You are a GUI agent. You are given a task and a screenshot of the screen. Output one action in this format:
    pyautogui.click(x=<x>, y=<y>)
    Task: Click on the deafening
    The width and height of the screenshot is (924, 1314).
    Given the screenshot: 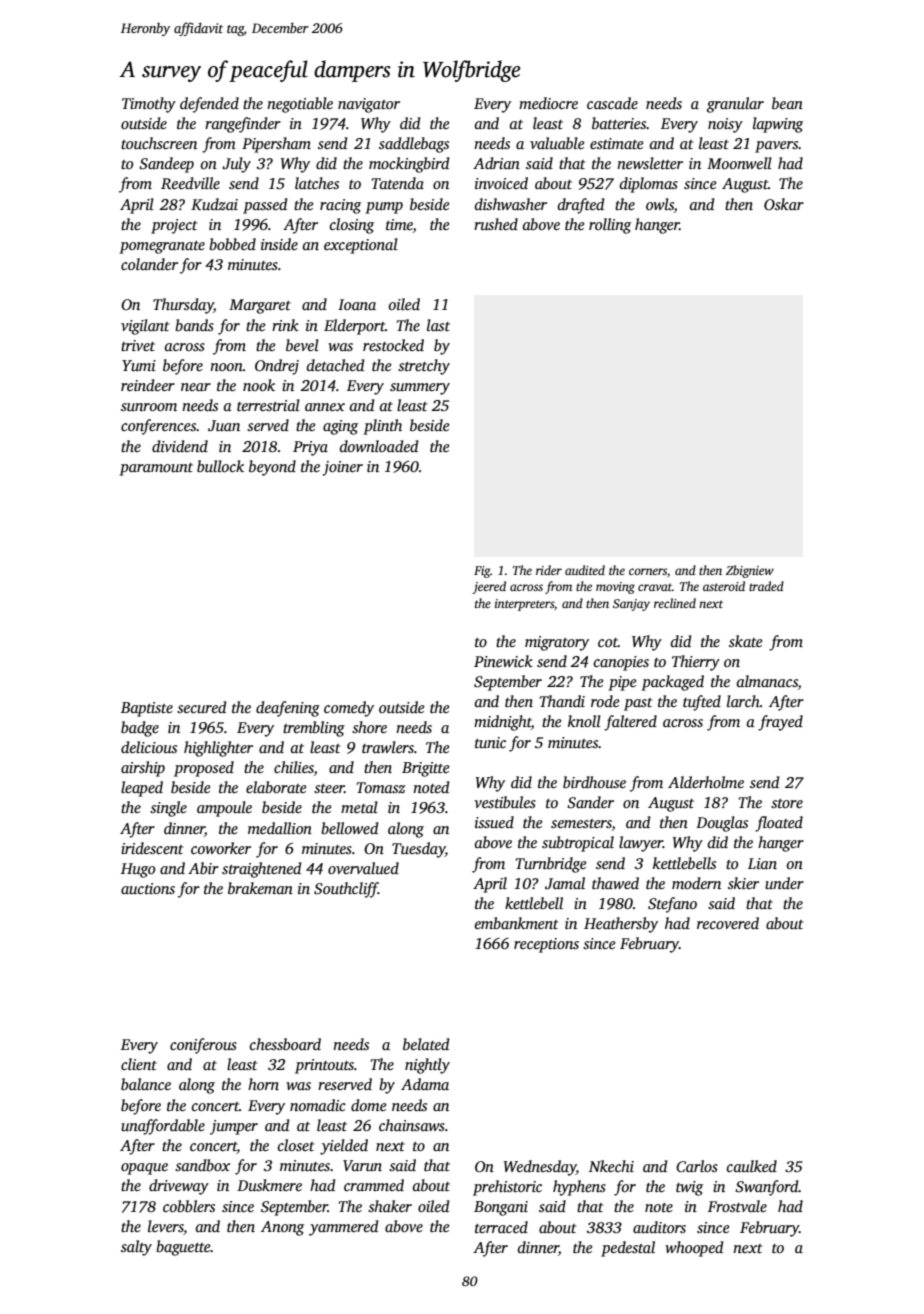 What is the action you would take?
    pyautogui.click(x=288, y=709)
